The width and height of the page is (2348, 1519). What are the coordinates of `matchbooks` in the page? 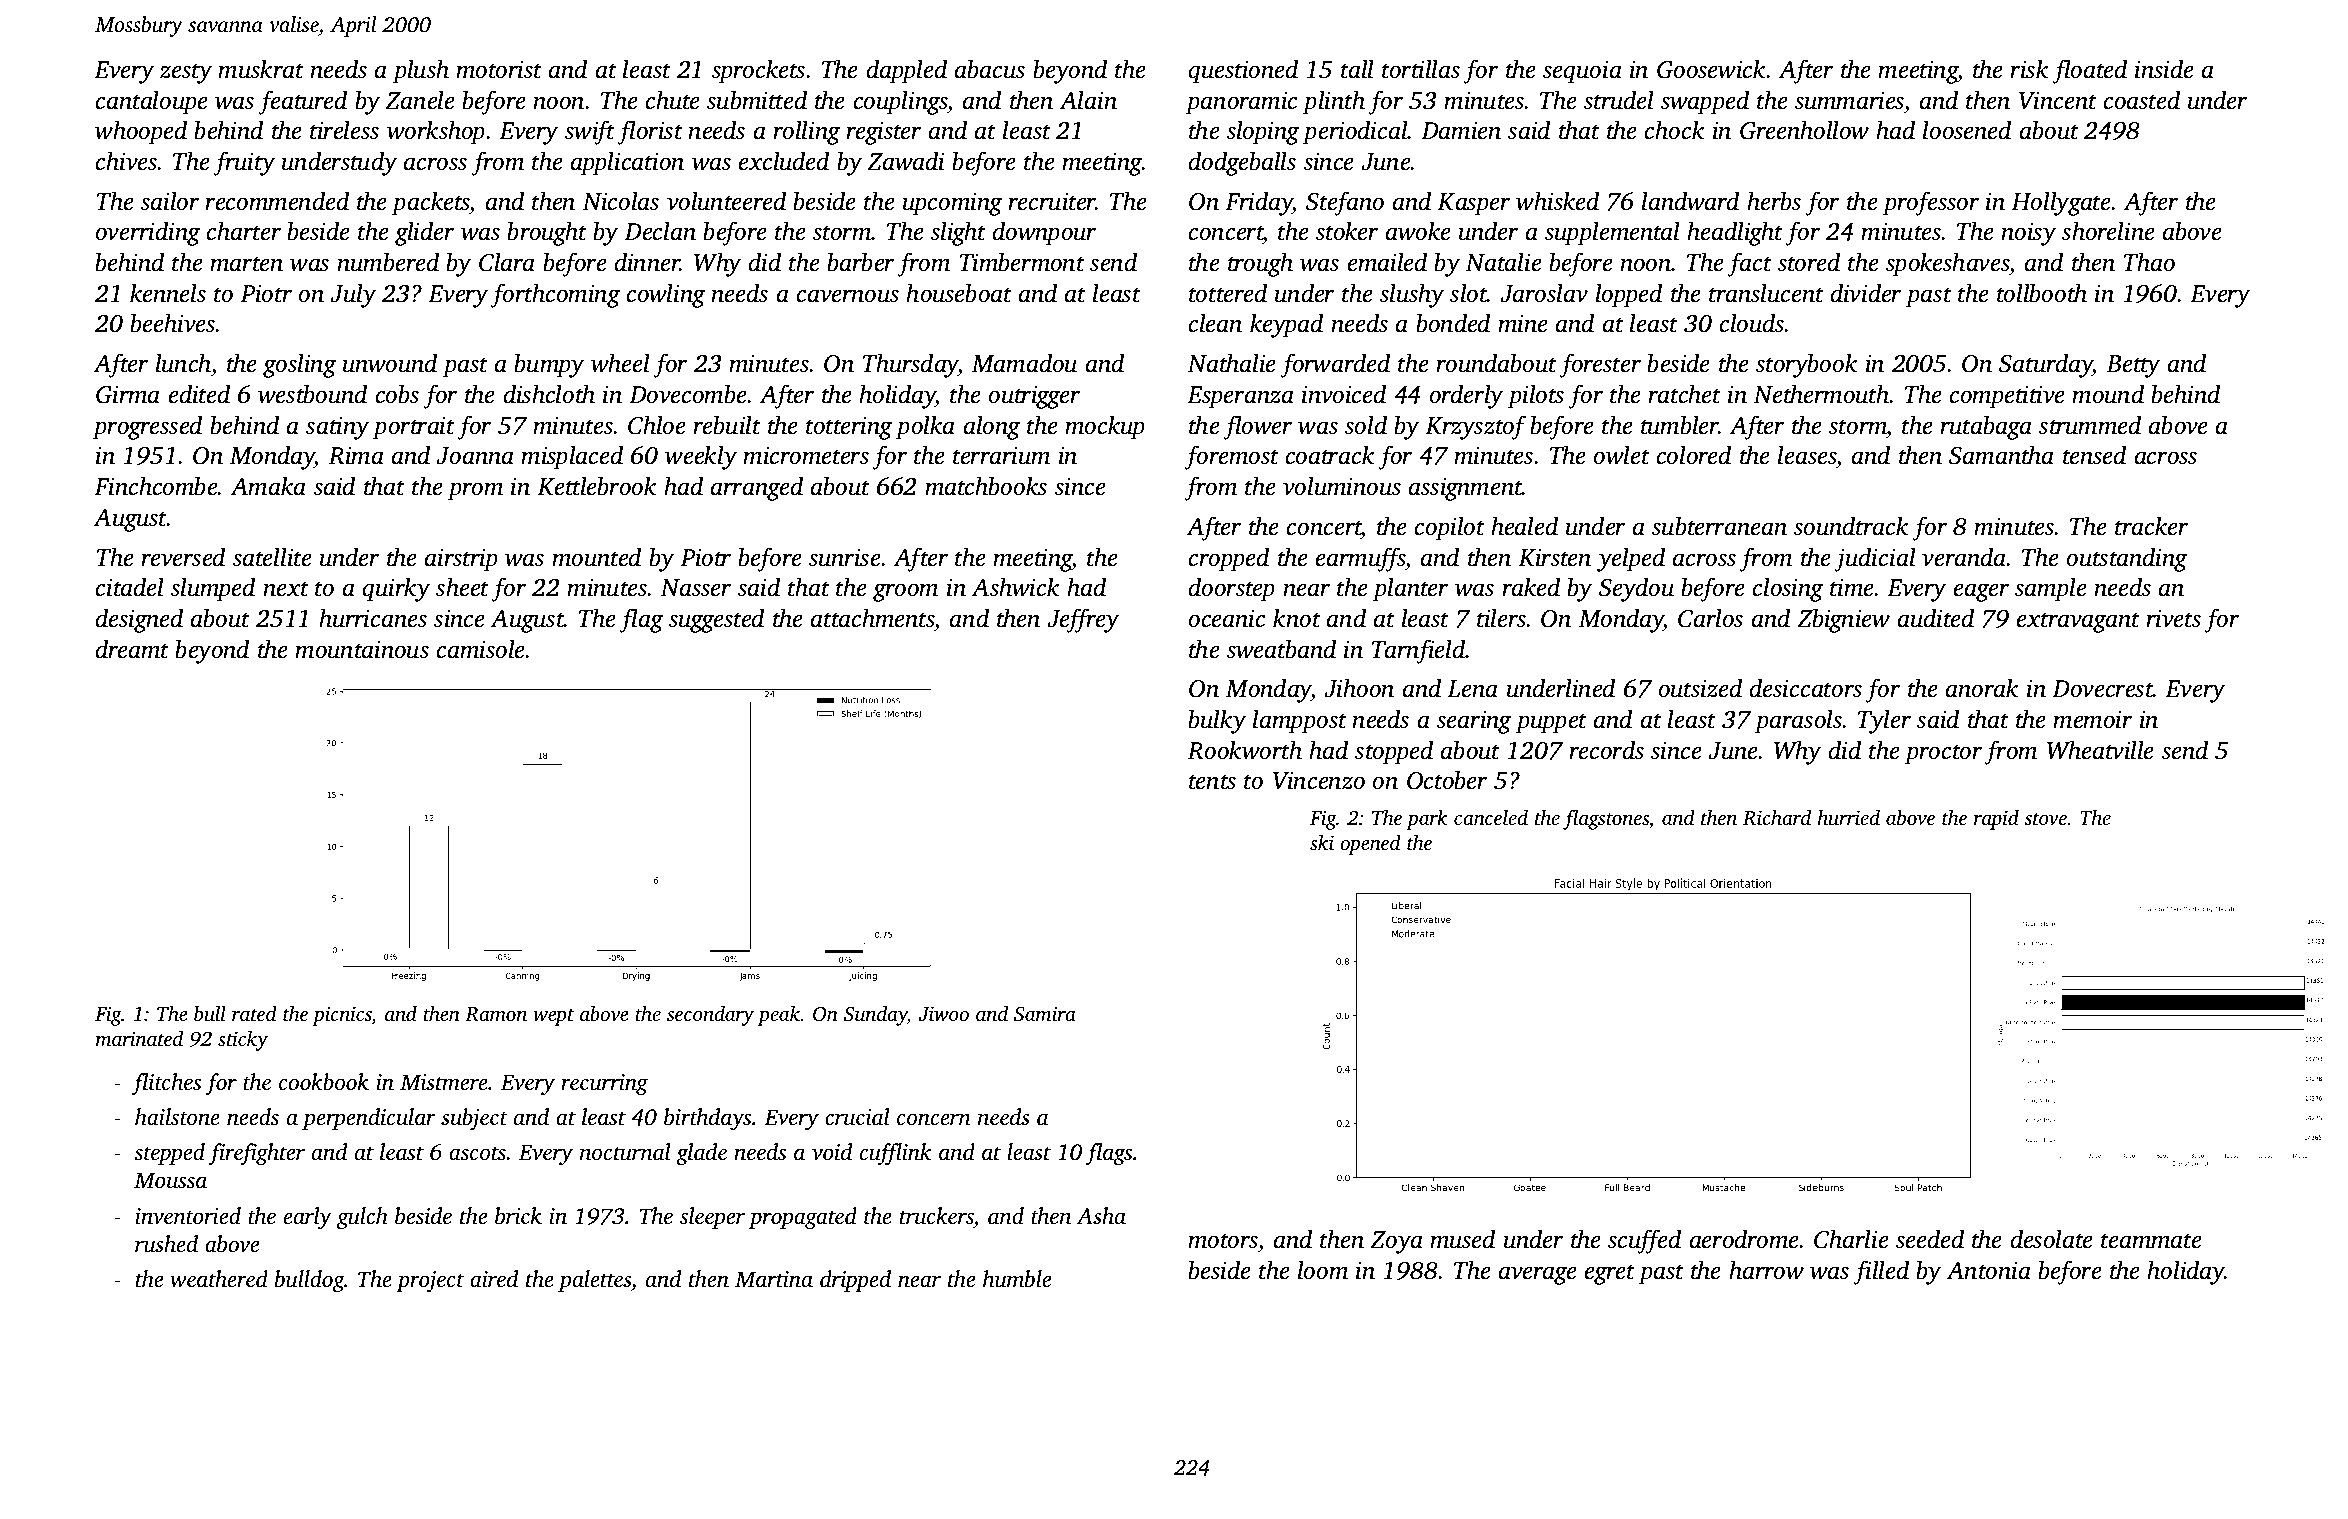 It's located at (986, 486).
